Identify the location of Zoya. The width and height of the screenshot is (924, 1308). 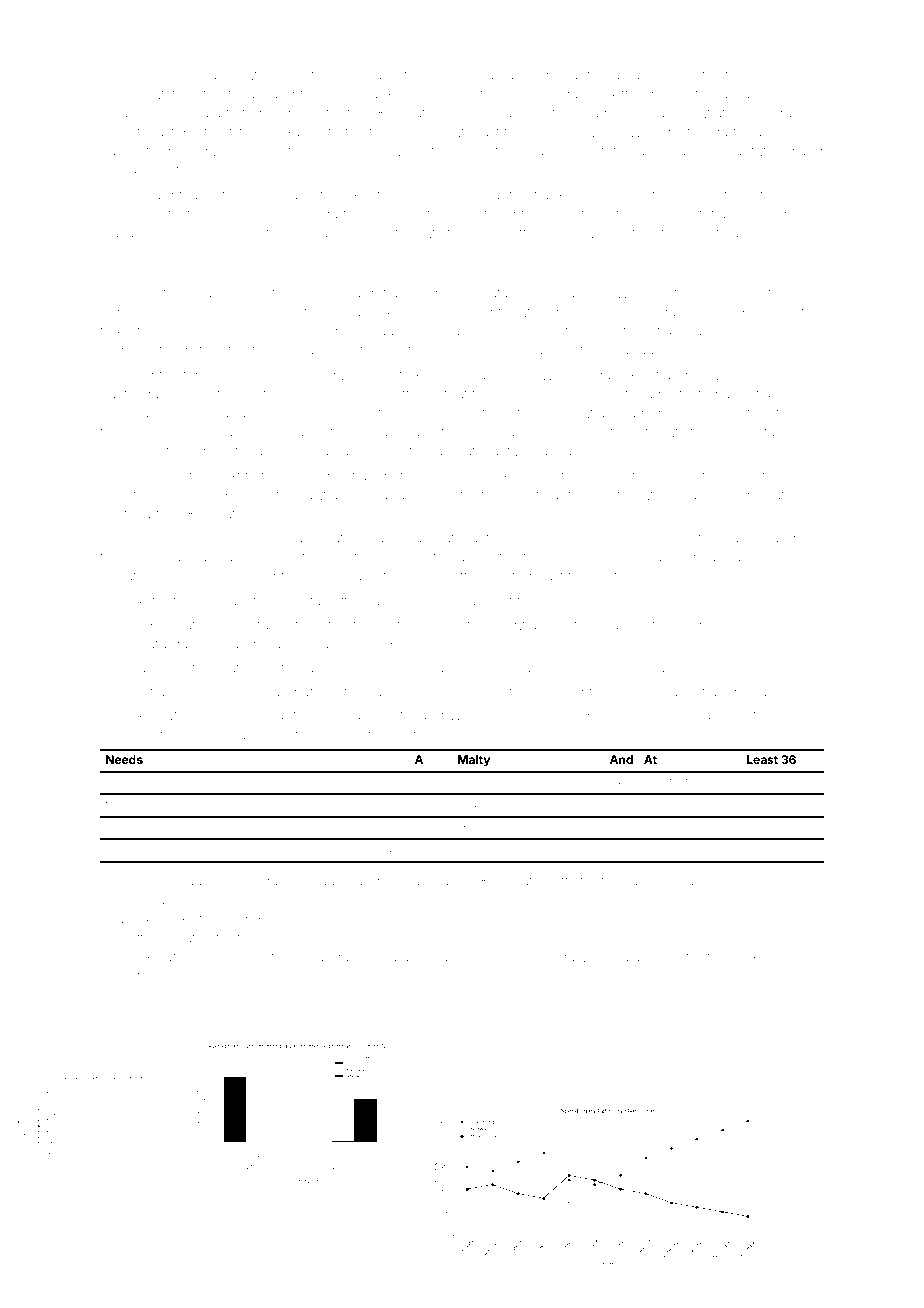
(380, 958).
